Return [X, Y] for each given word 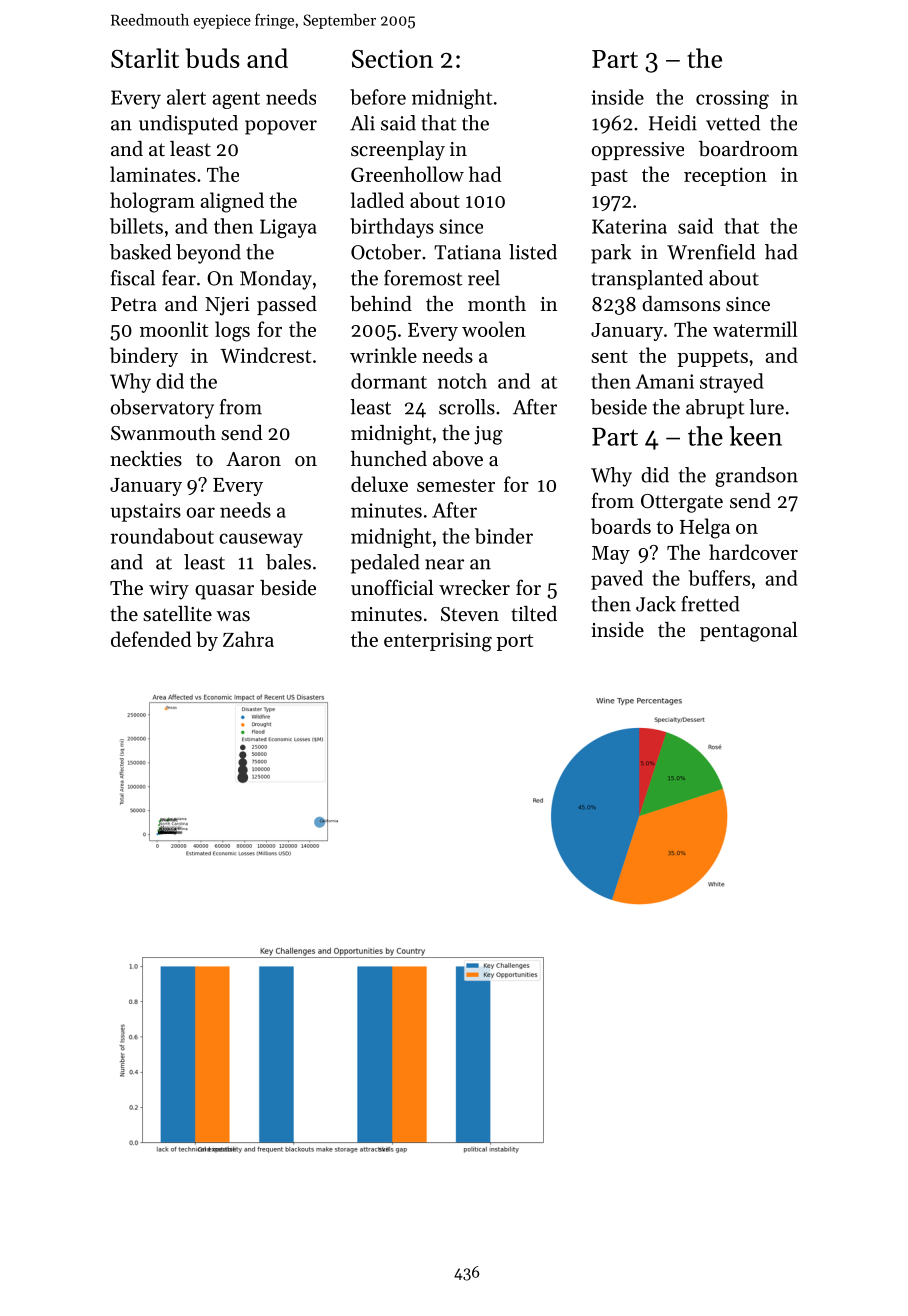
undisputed [188, 125]
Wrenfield [711, 252]
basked [140, 252]
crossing [732, 99]
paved [617, 580]
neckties [146, 459]
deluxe [379, 484]
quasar [224, 592]
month [497, 303]
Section [392, 59]
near [444, 564]
